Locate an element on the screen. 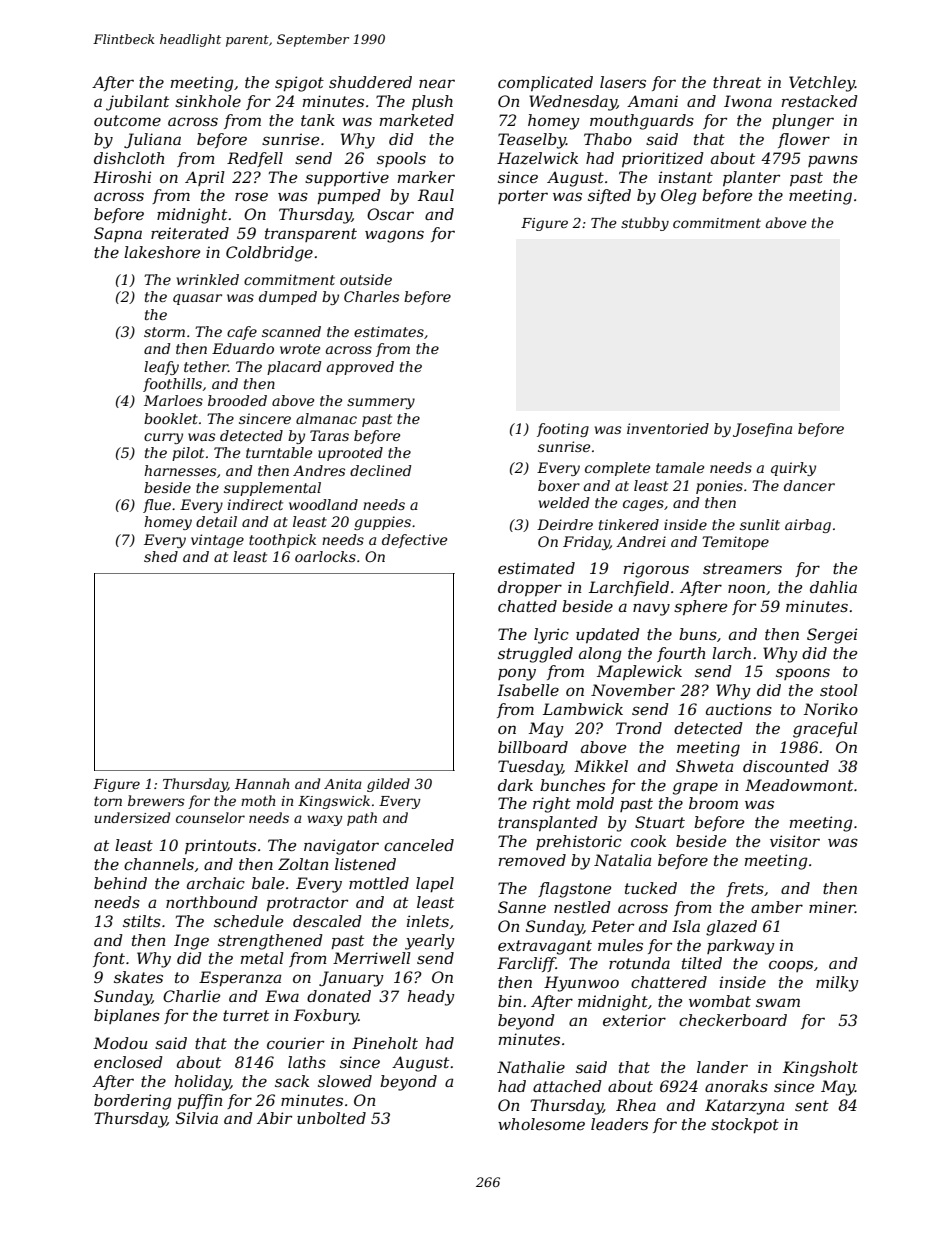 Image resolution: width=952 pixels, height=1233 pixels. threat is located at coordinates (737, 82).
